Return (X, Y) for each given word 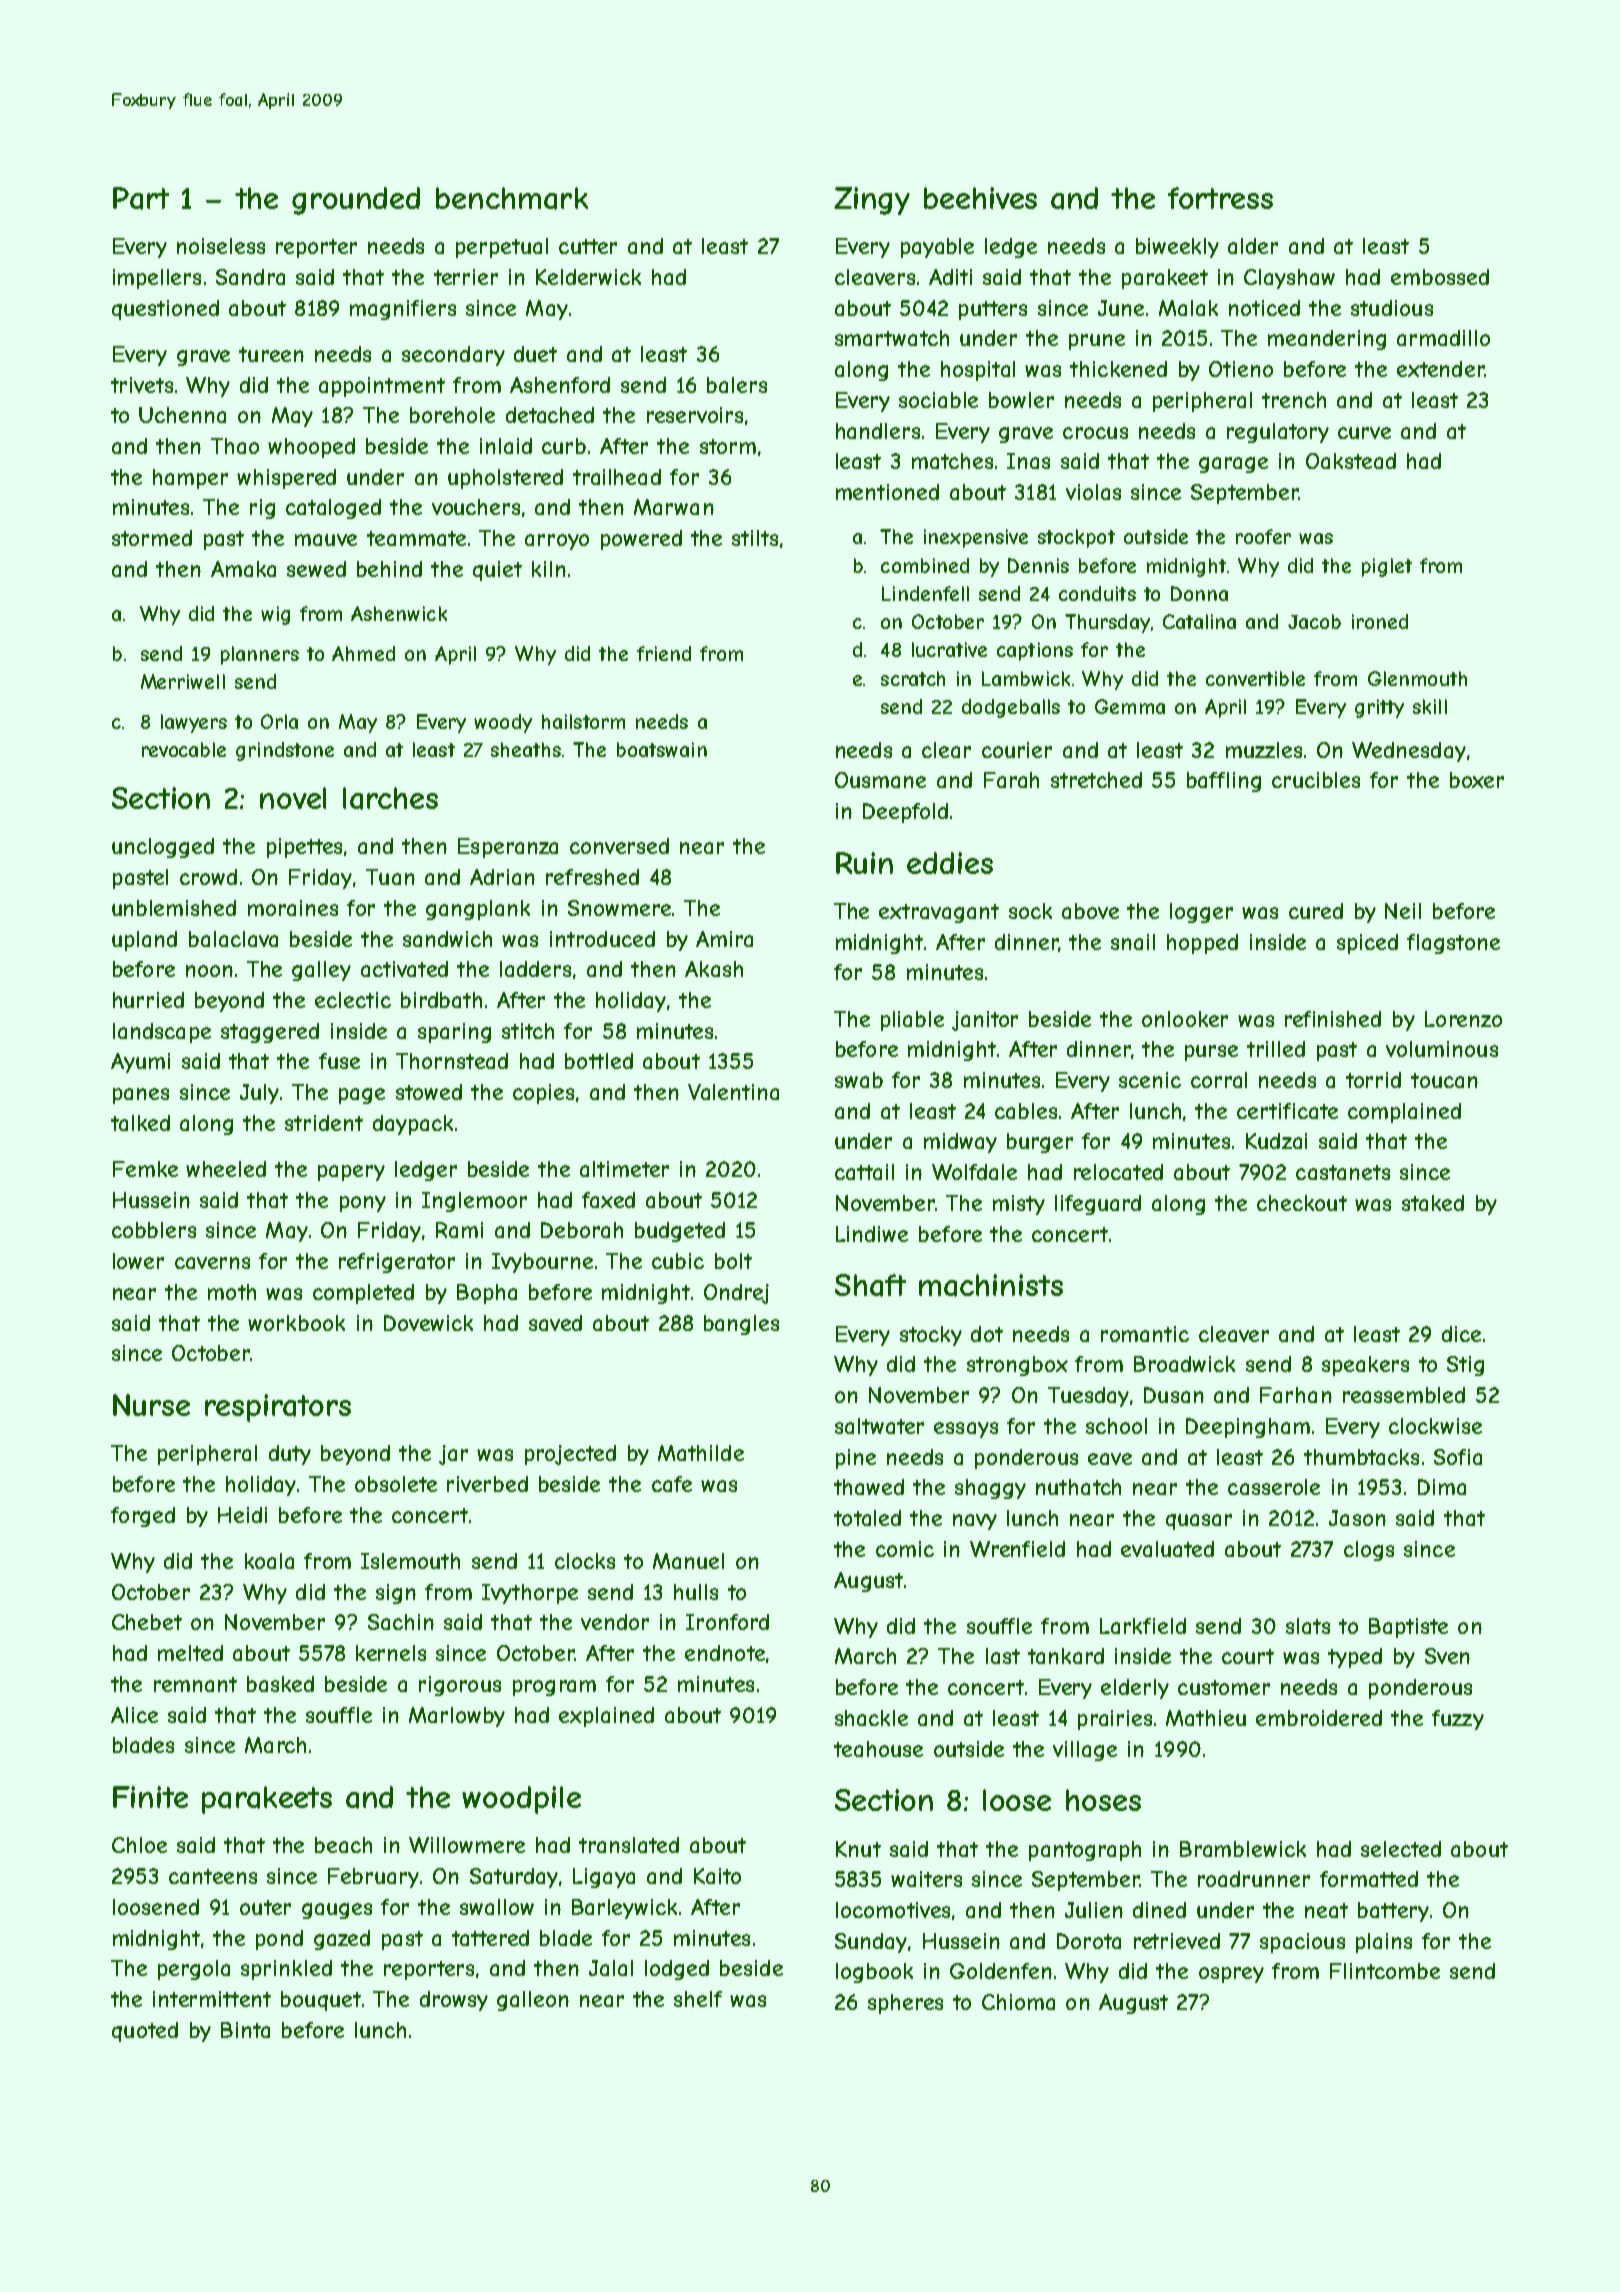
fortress (1220, 198)
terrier (466, 277)
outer (265, 1907)
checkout (1302, 1203)
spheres (905, 2004)
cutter (588, 246)
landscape (162, 1033)
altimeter (624, 1169)
